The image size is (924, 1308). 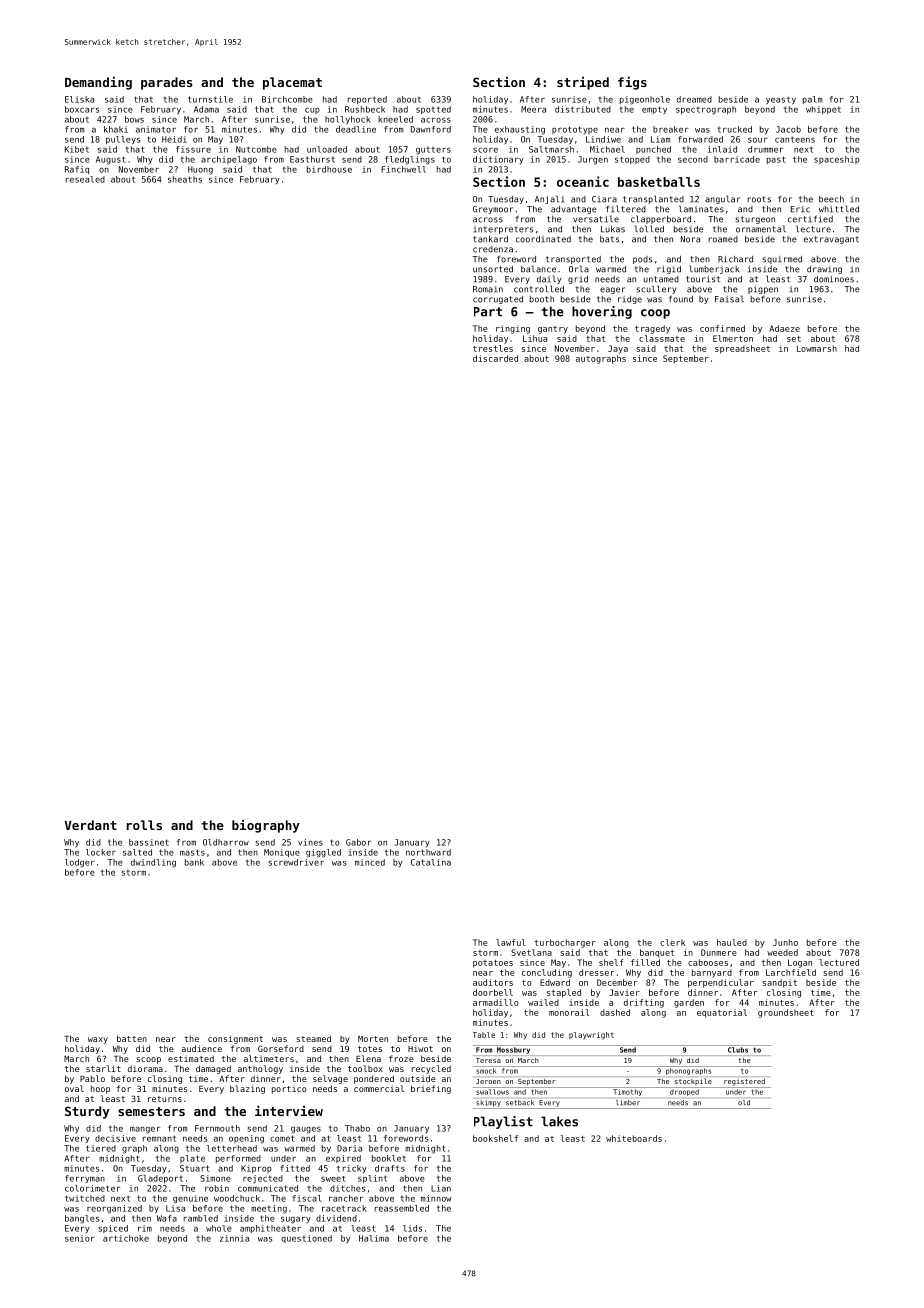 What do you see at coordinates (310, 842) in the page?
I see `vines` at bounding box center [310, 842].
